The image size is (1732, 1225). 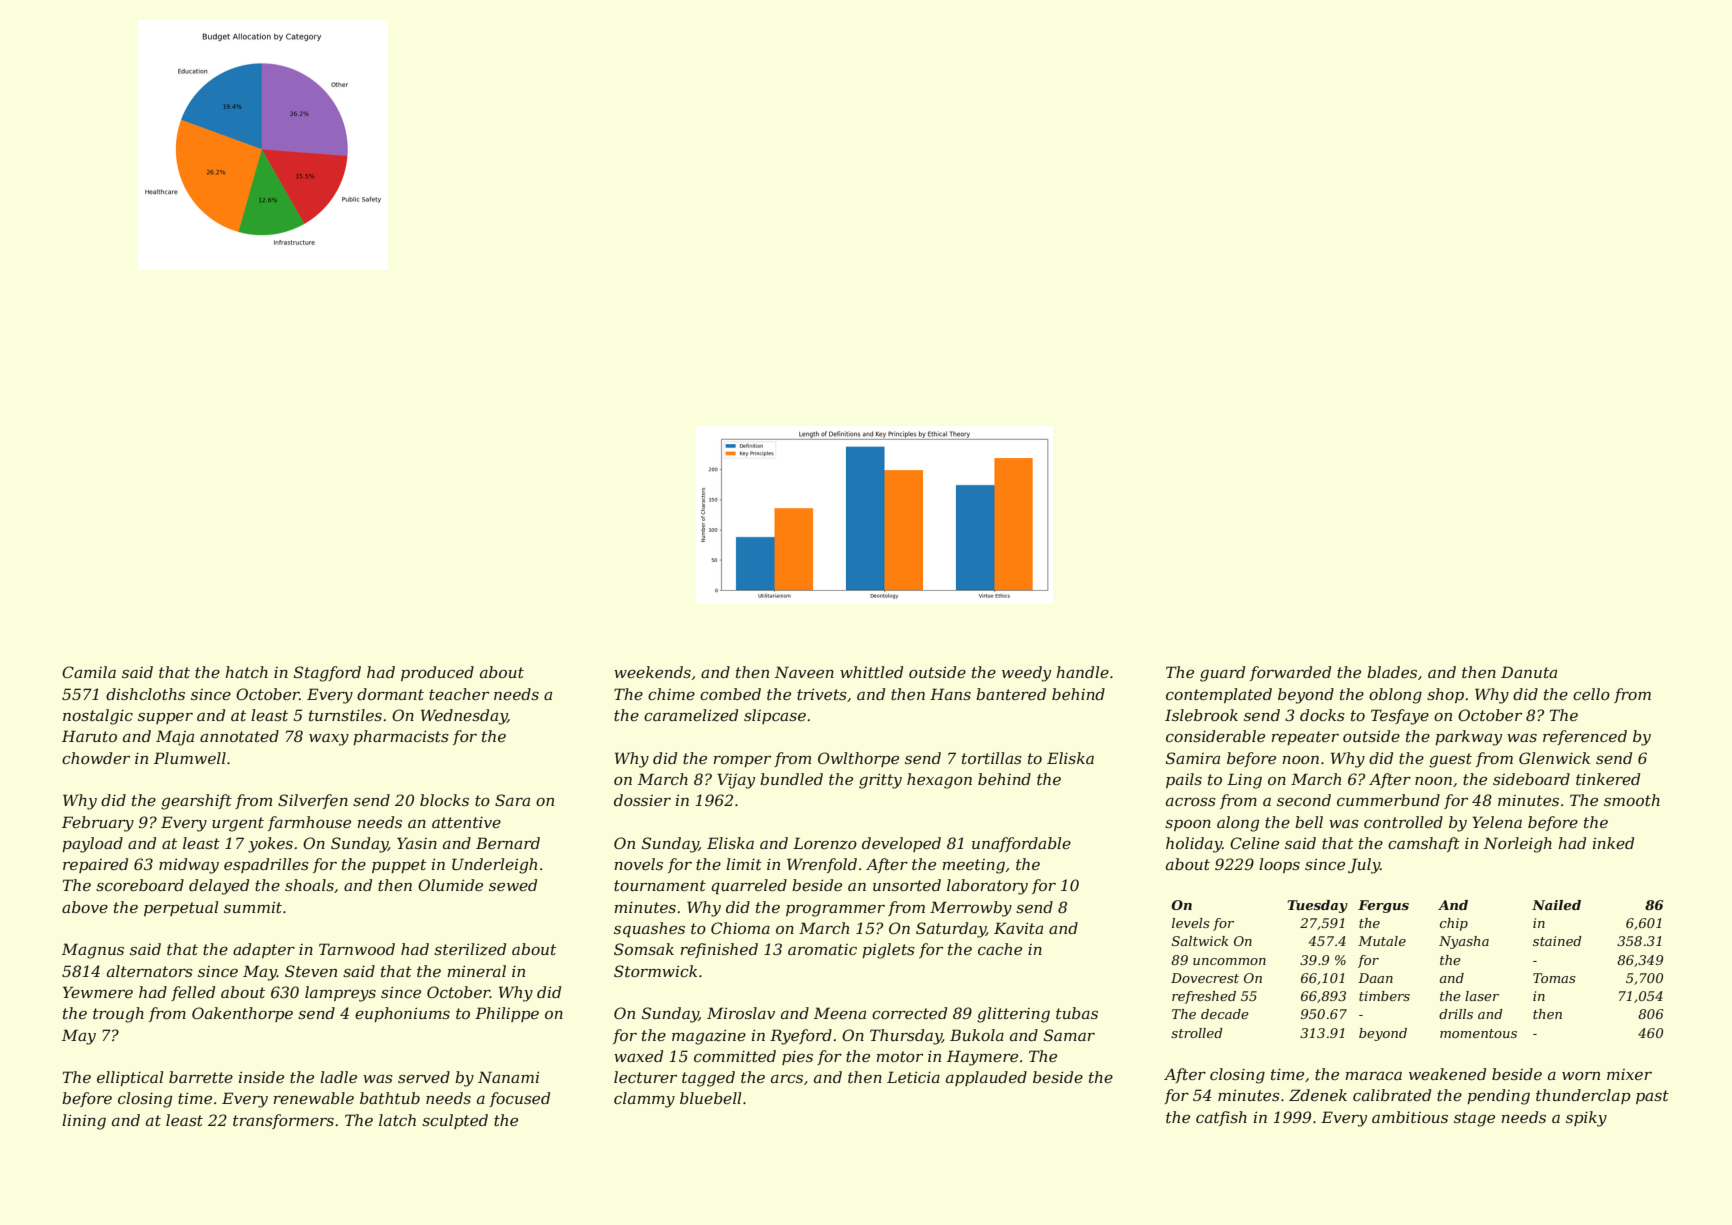 I want to click on uncommon, so click(x=1229, y=961).
